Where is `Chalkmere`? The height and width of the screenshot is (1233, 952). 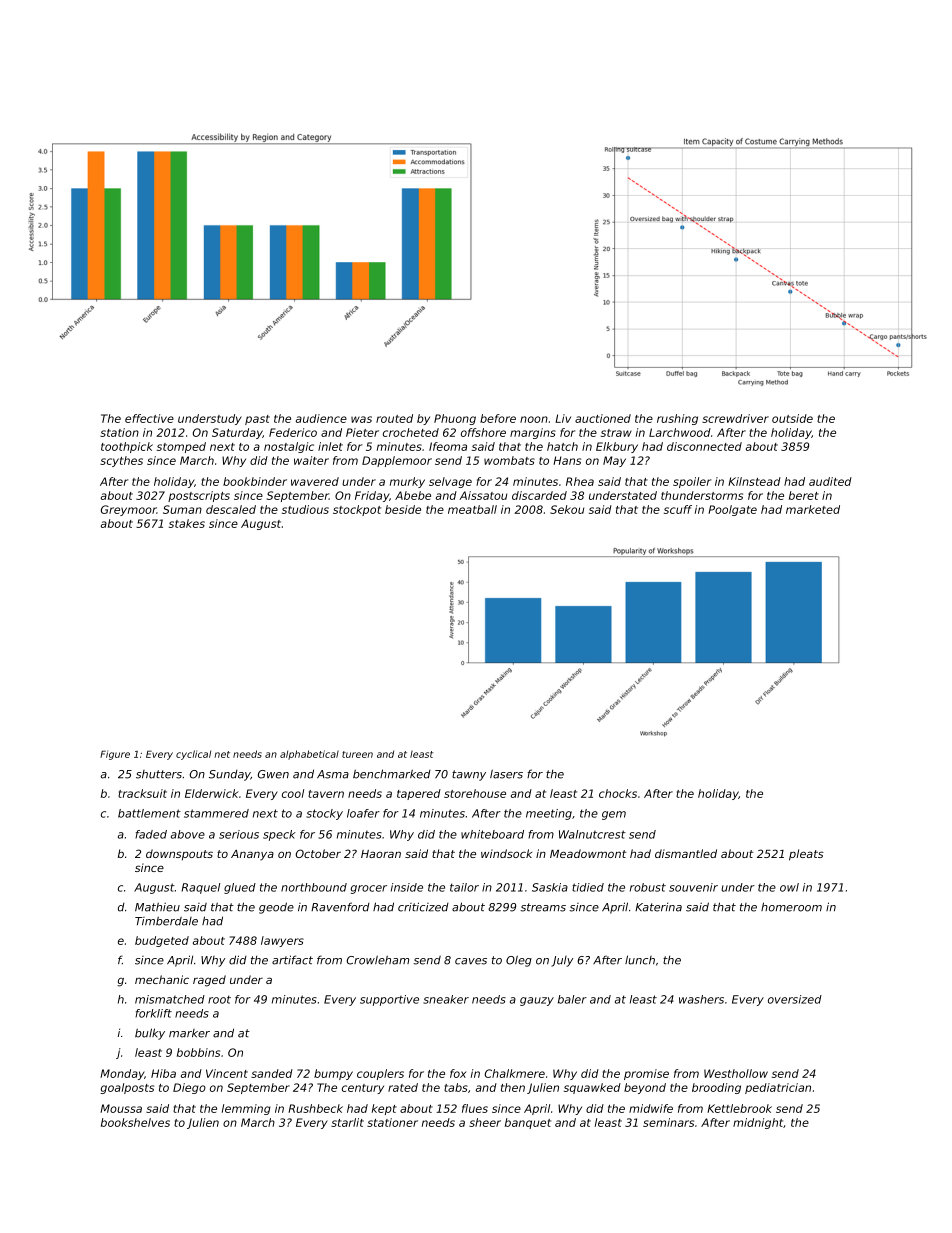
Chalkmere is located at coordinates (514, 1073).
